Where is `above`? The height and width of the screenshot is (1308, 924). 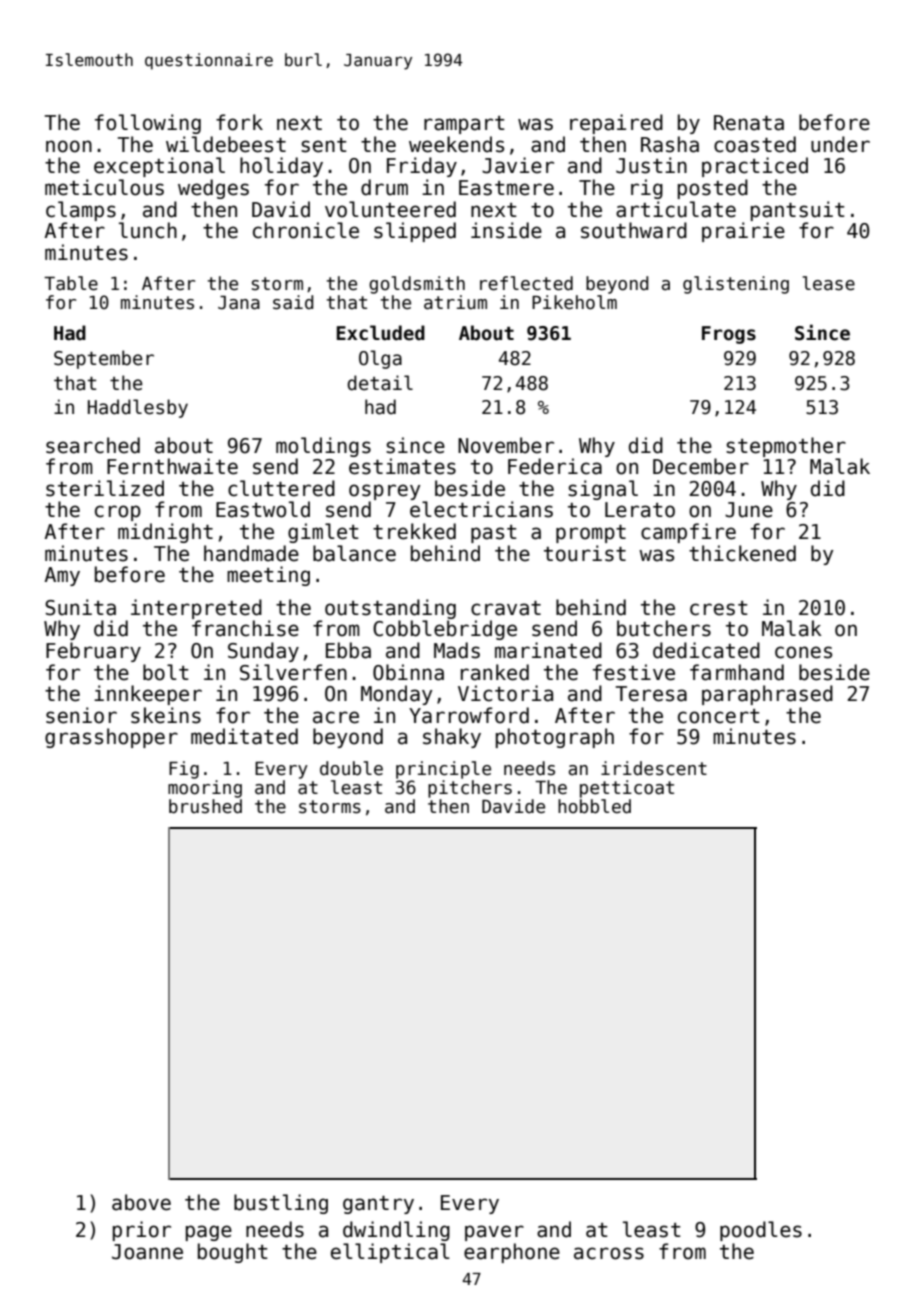
above is located at coordinates (141, 1202).
